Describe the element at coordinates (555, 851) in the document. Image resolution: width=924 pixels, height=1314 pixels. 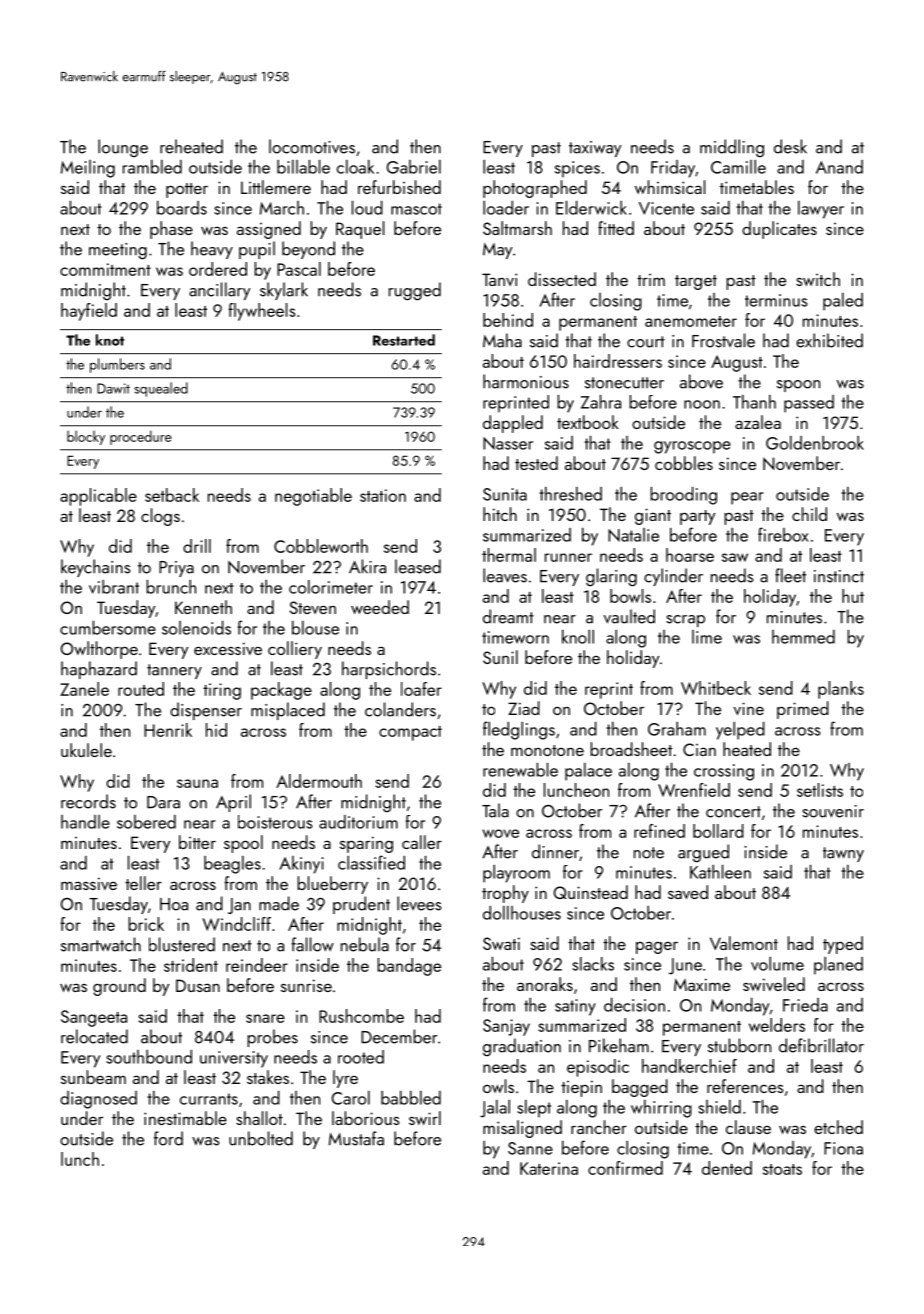
I see `dinner` at that location.
